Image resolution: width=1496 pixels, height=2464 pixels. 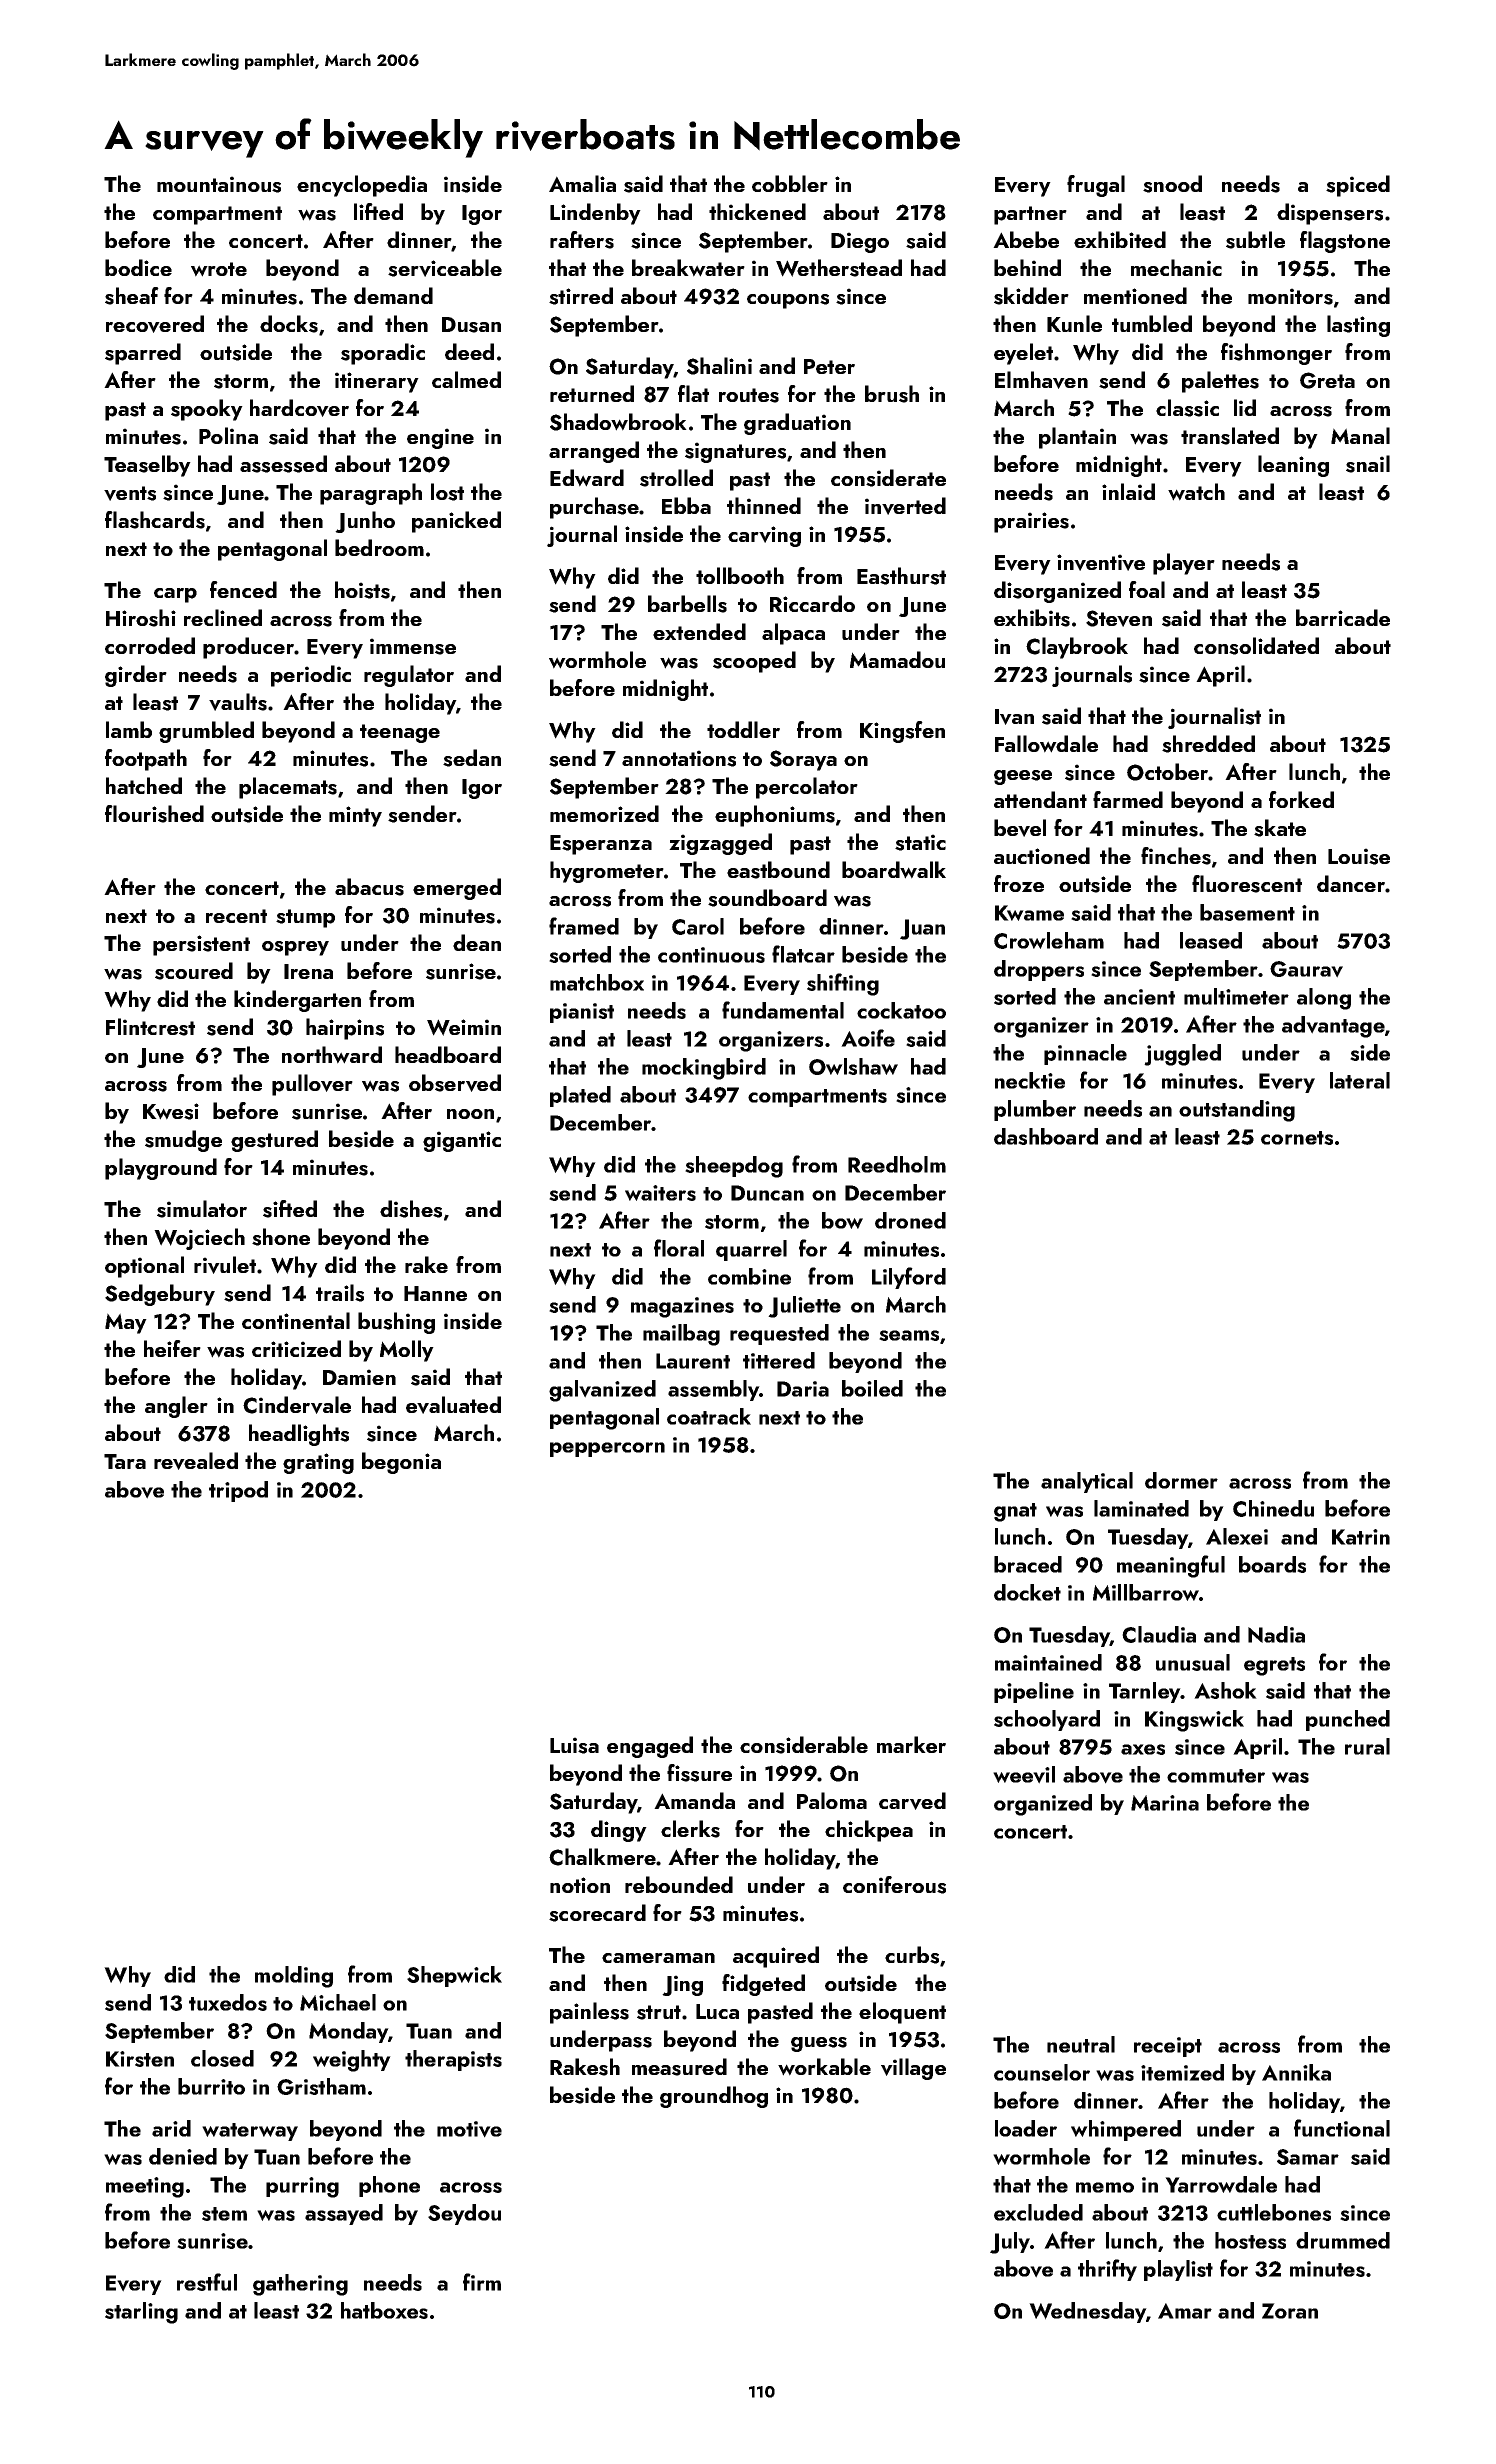 I want to click on flourished, so click(x=154, y=814).
